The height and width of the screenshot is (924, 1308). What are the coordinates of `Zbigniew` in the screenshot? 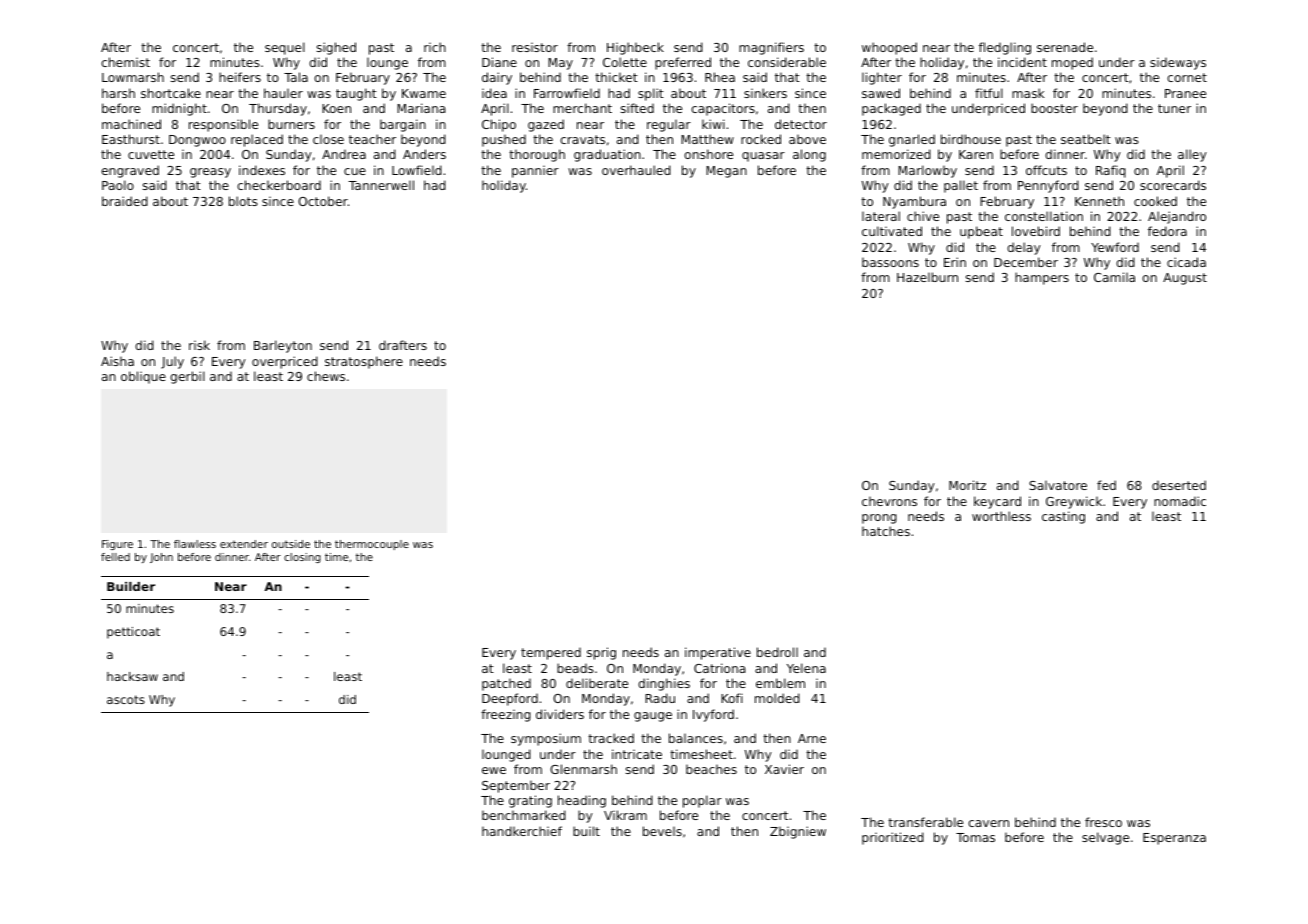 It's located at (798, 832).
